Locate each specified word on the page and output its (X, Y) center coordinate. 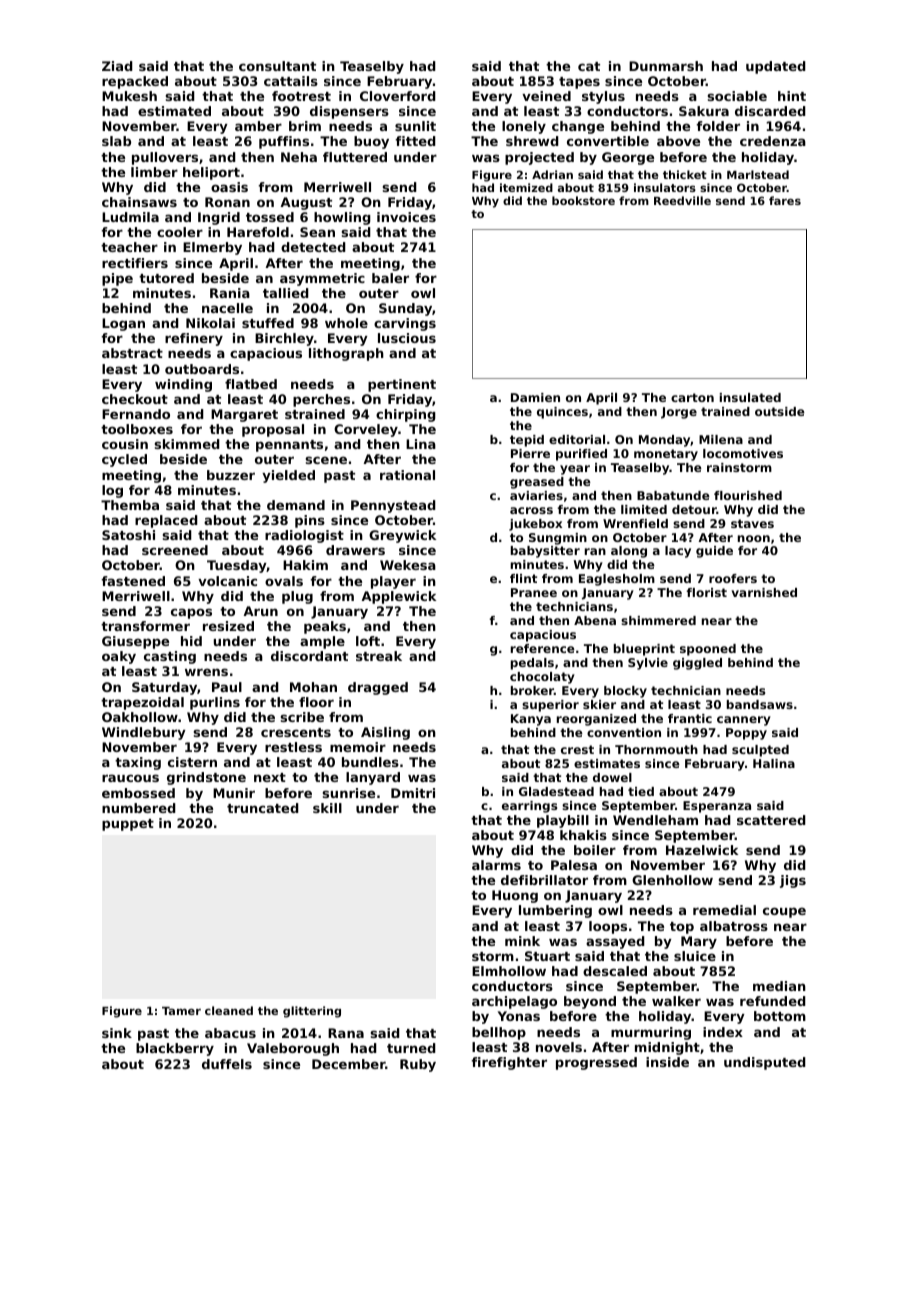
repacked (135, 82)
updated (776, 67)
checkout (135, 399)
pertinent (402, 385)
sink (117, 1033)
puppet (128, 825)
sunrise (349, 793)
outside (780, 411)
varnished (764, 592)
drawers (355, 550)
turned (411, 1048)
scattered (771, 820)
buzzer (231, 475)
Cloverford (398, 96)
